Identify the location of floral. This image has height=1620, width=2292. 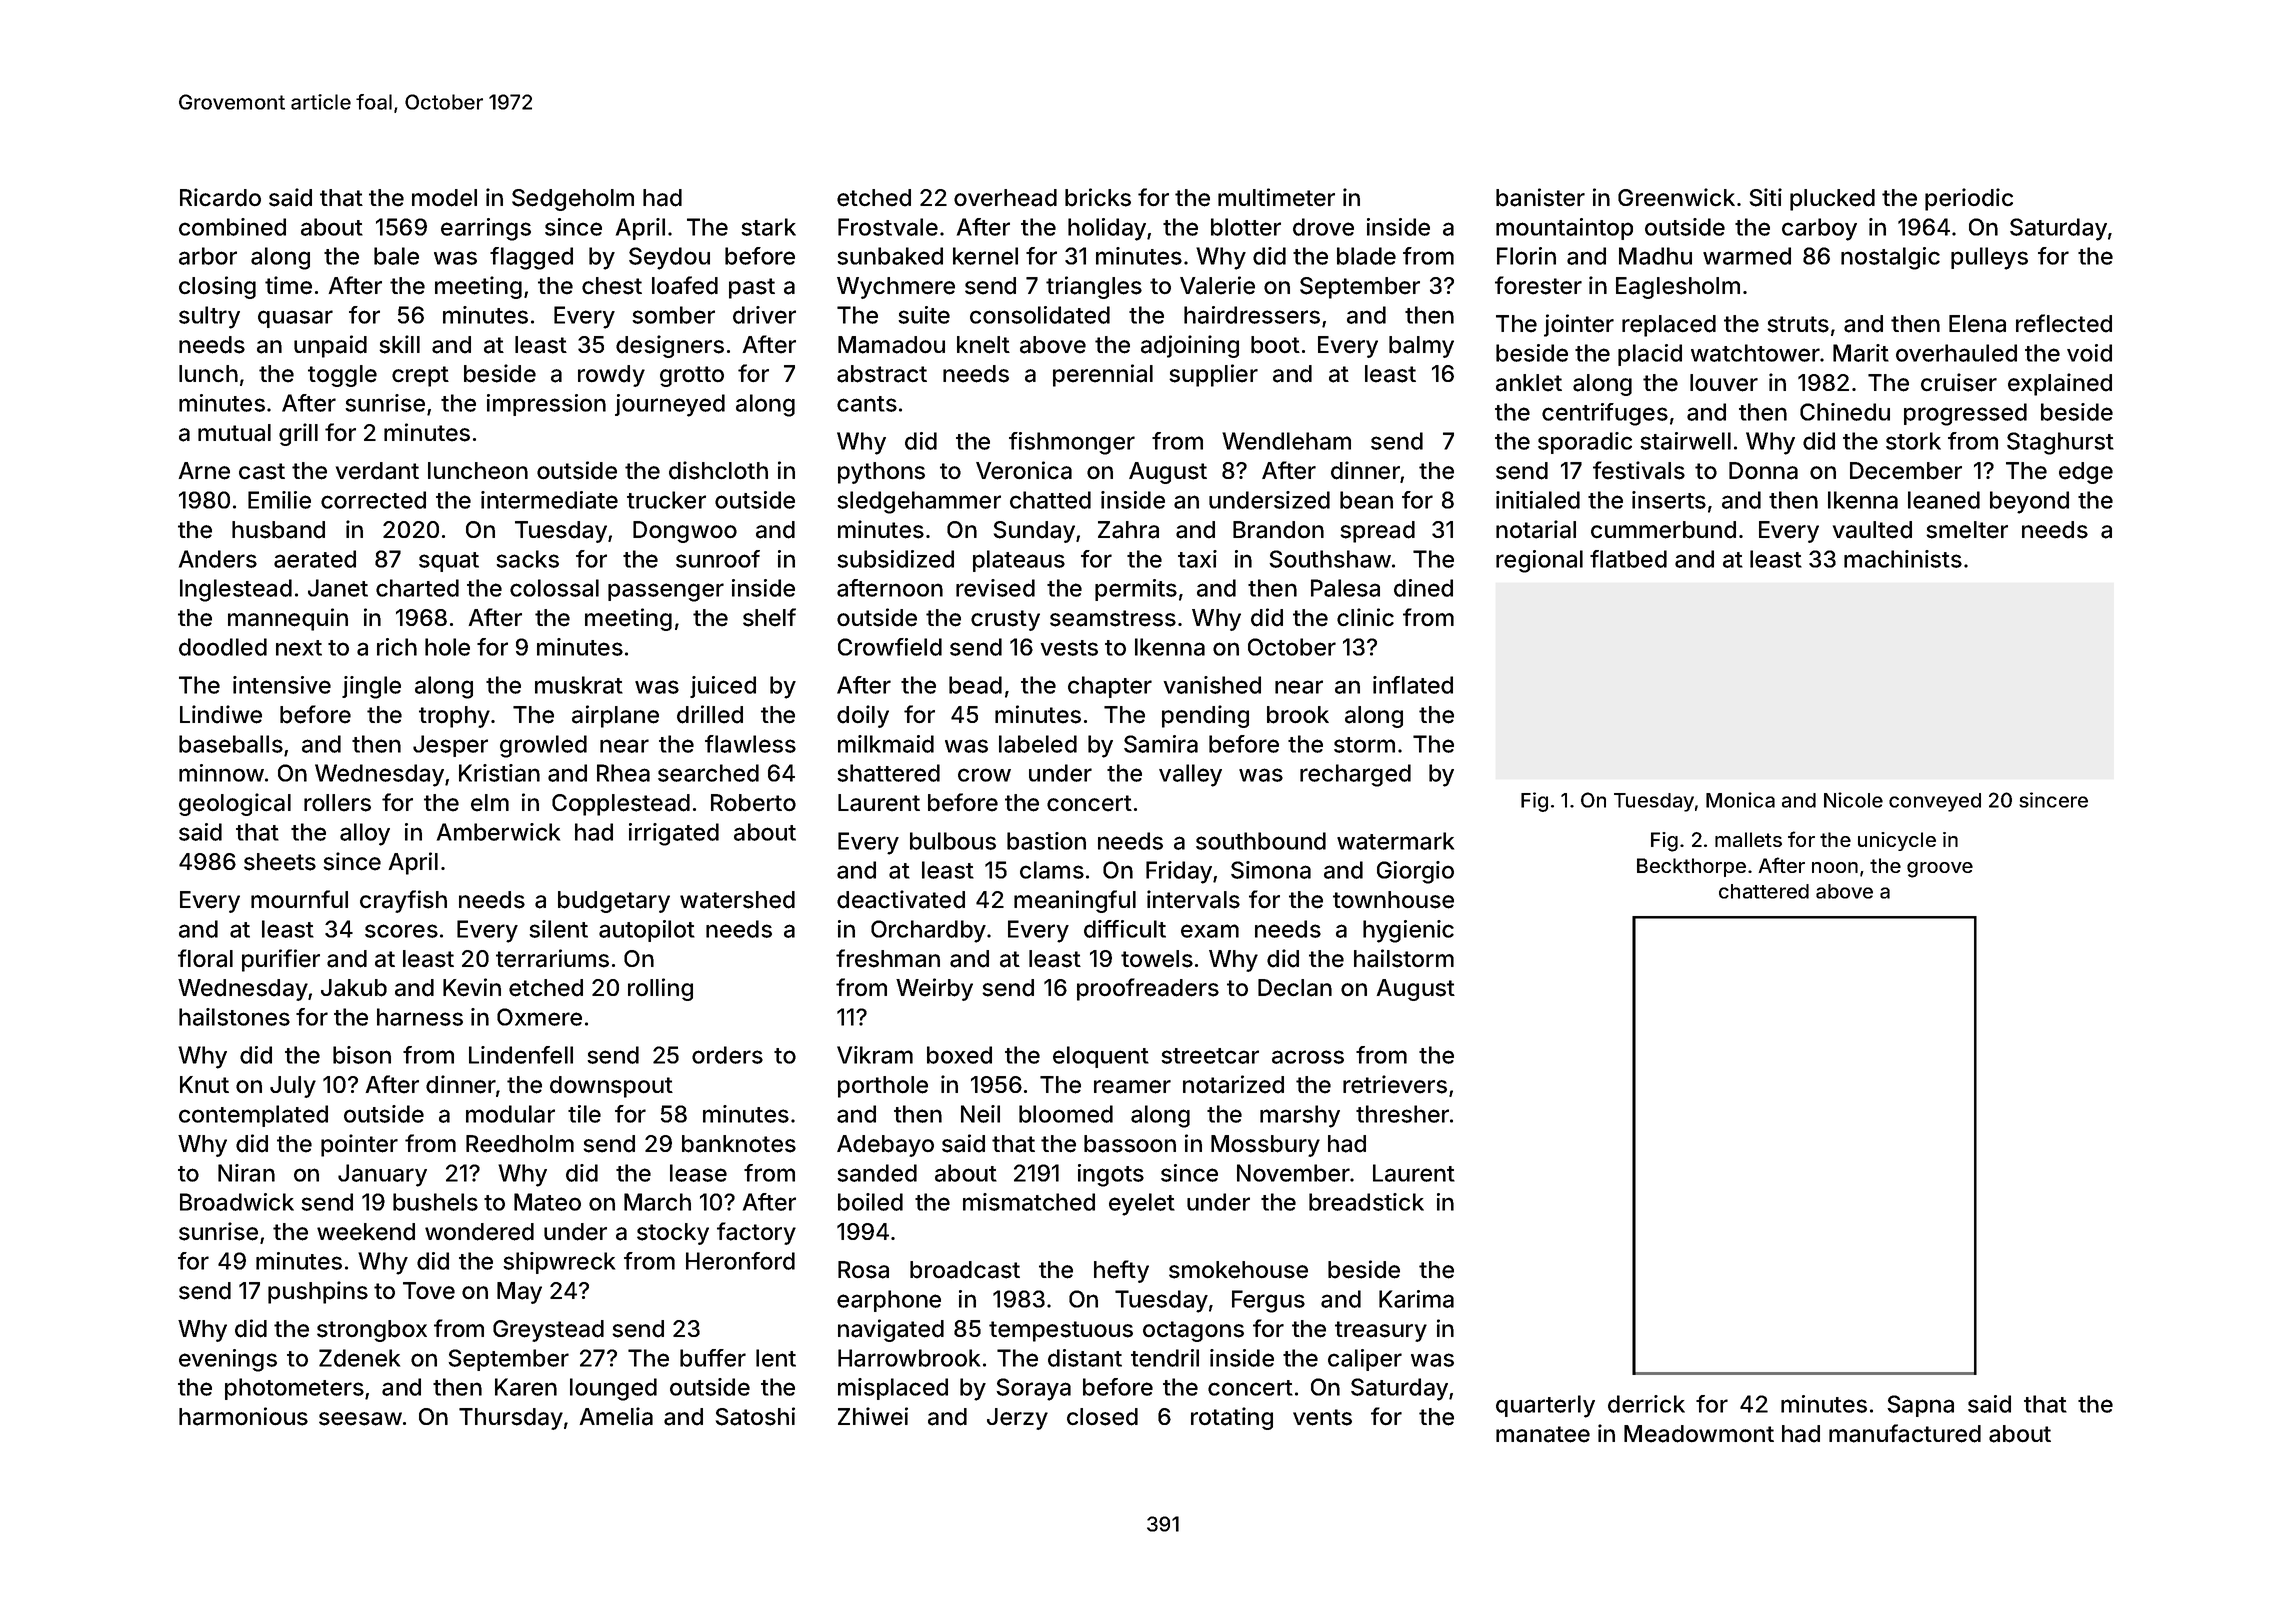
(205, 958).
